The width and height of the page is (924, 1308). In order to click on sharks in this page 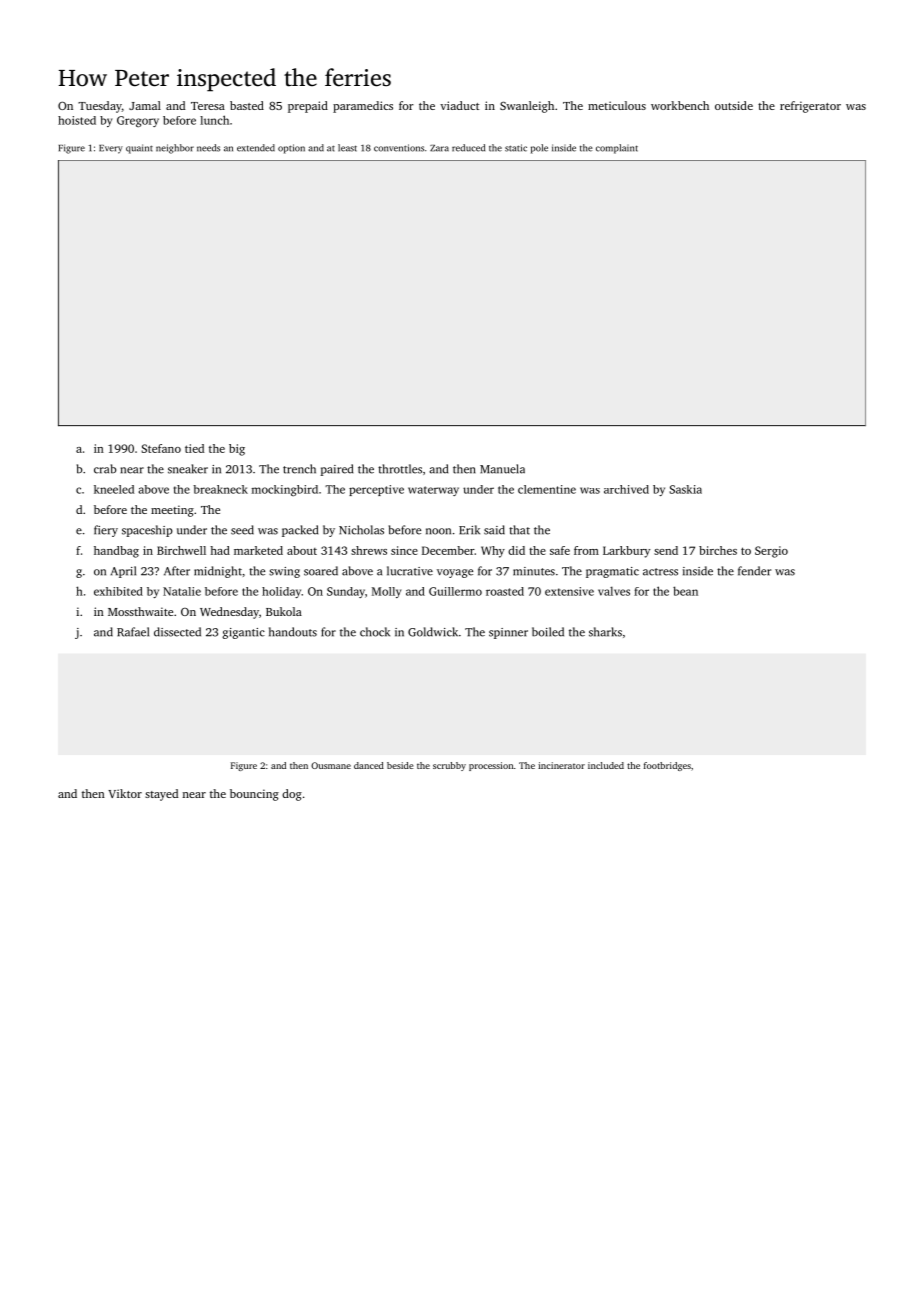, I will do `click(605, 632)`.
